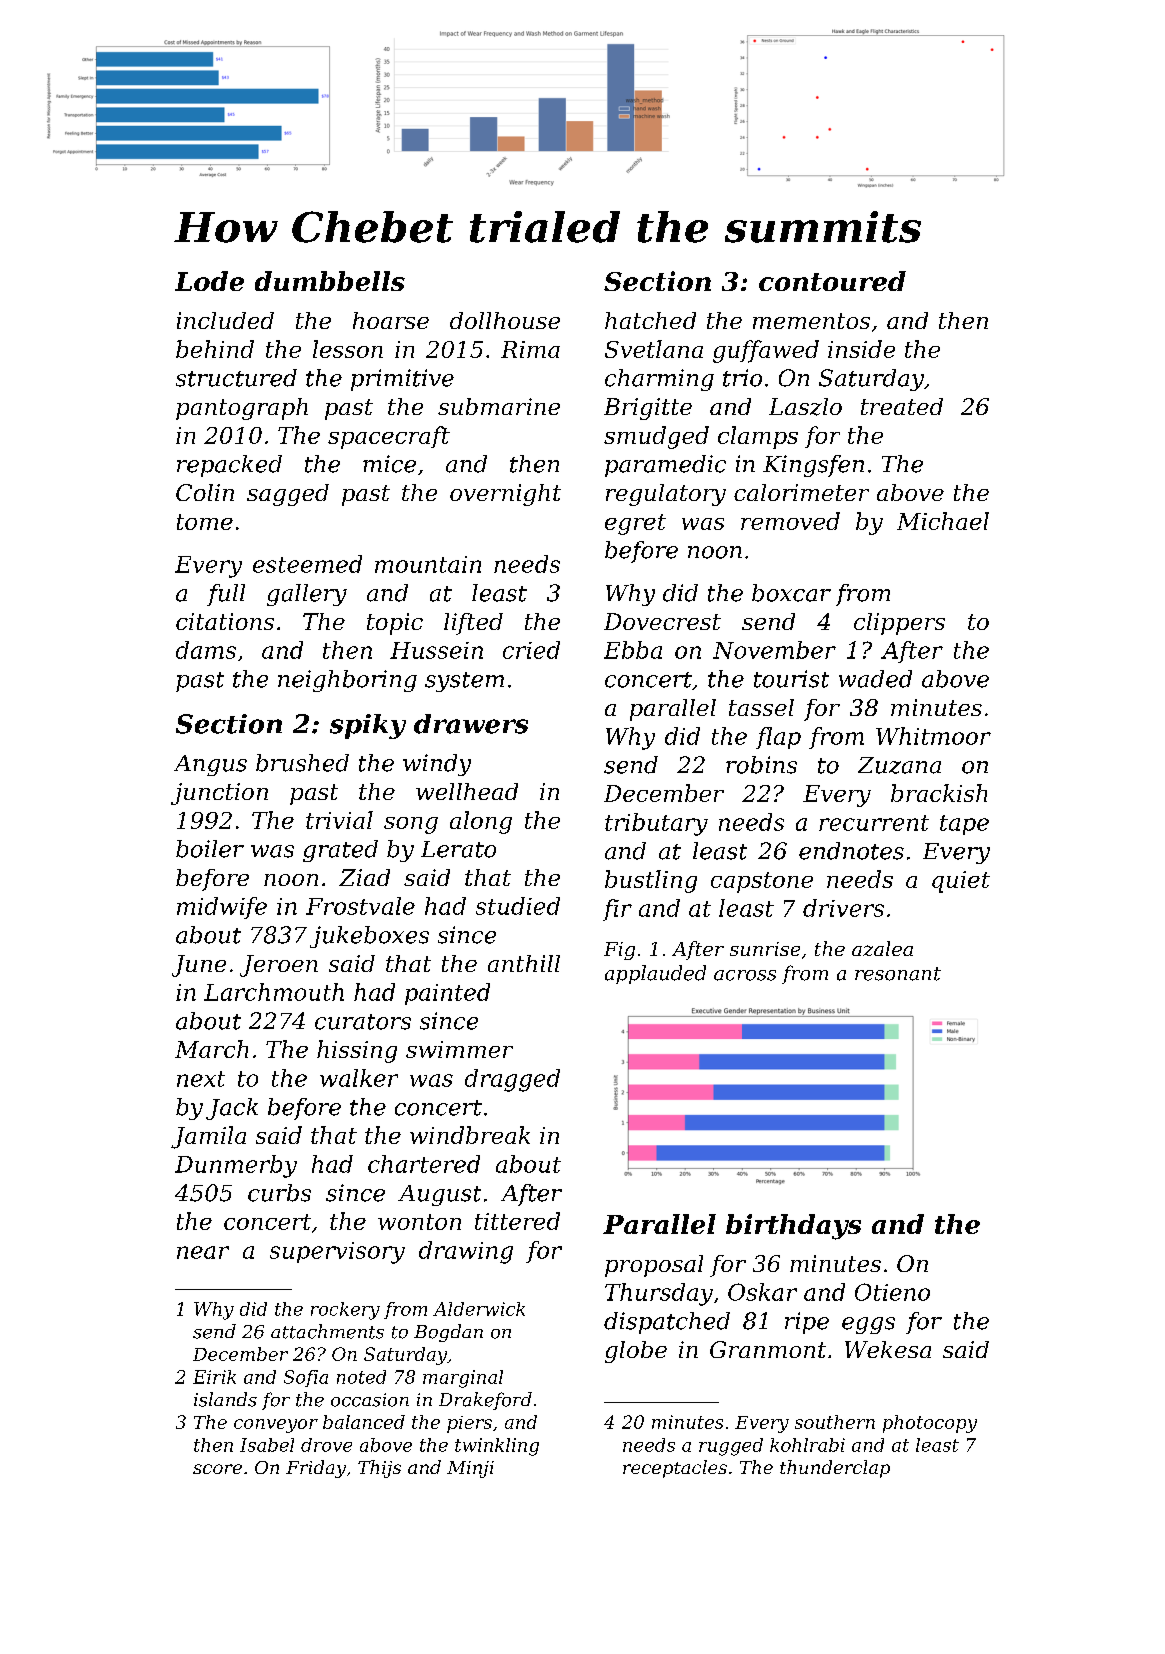  I want to click on Frostvale, so click(360, 906).
